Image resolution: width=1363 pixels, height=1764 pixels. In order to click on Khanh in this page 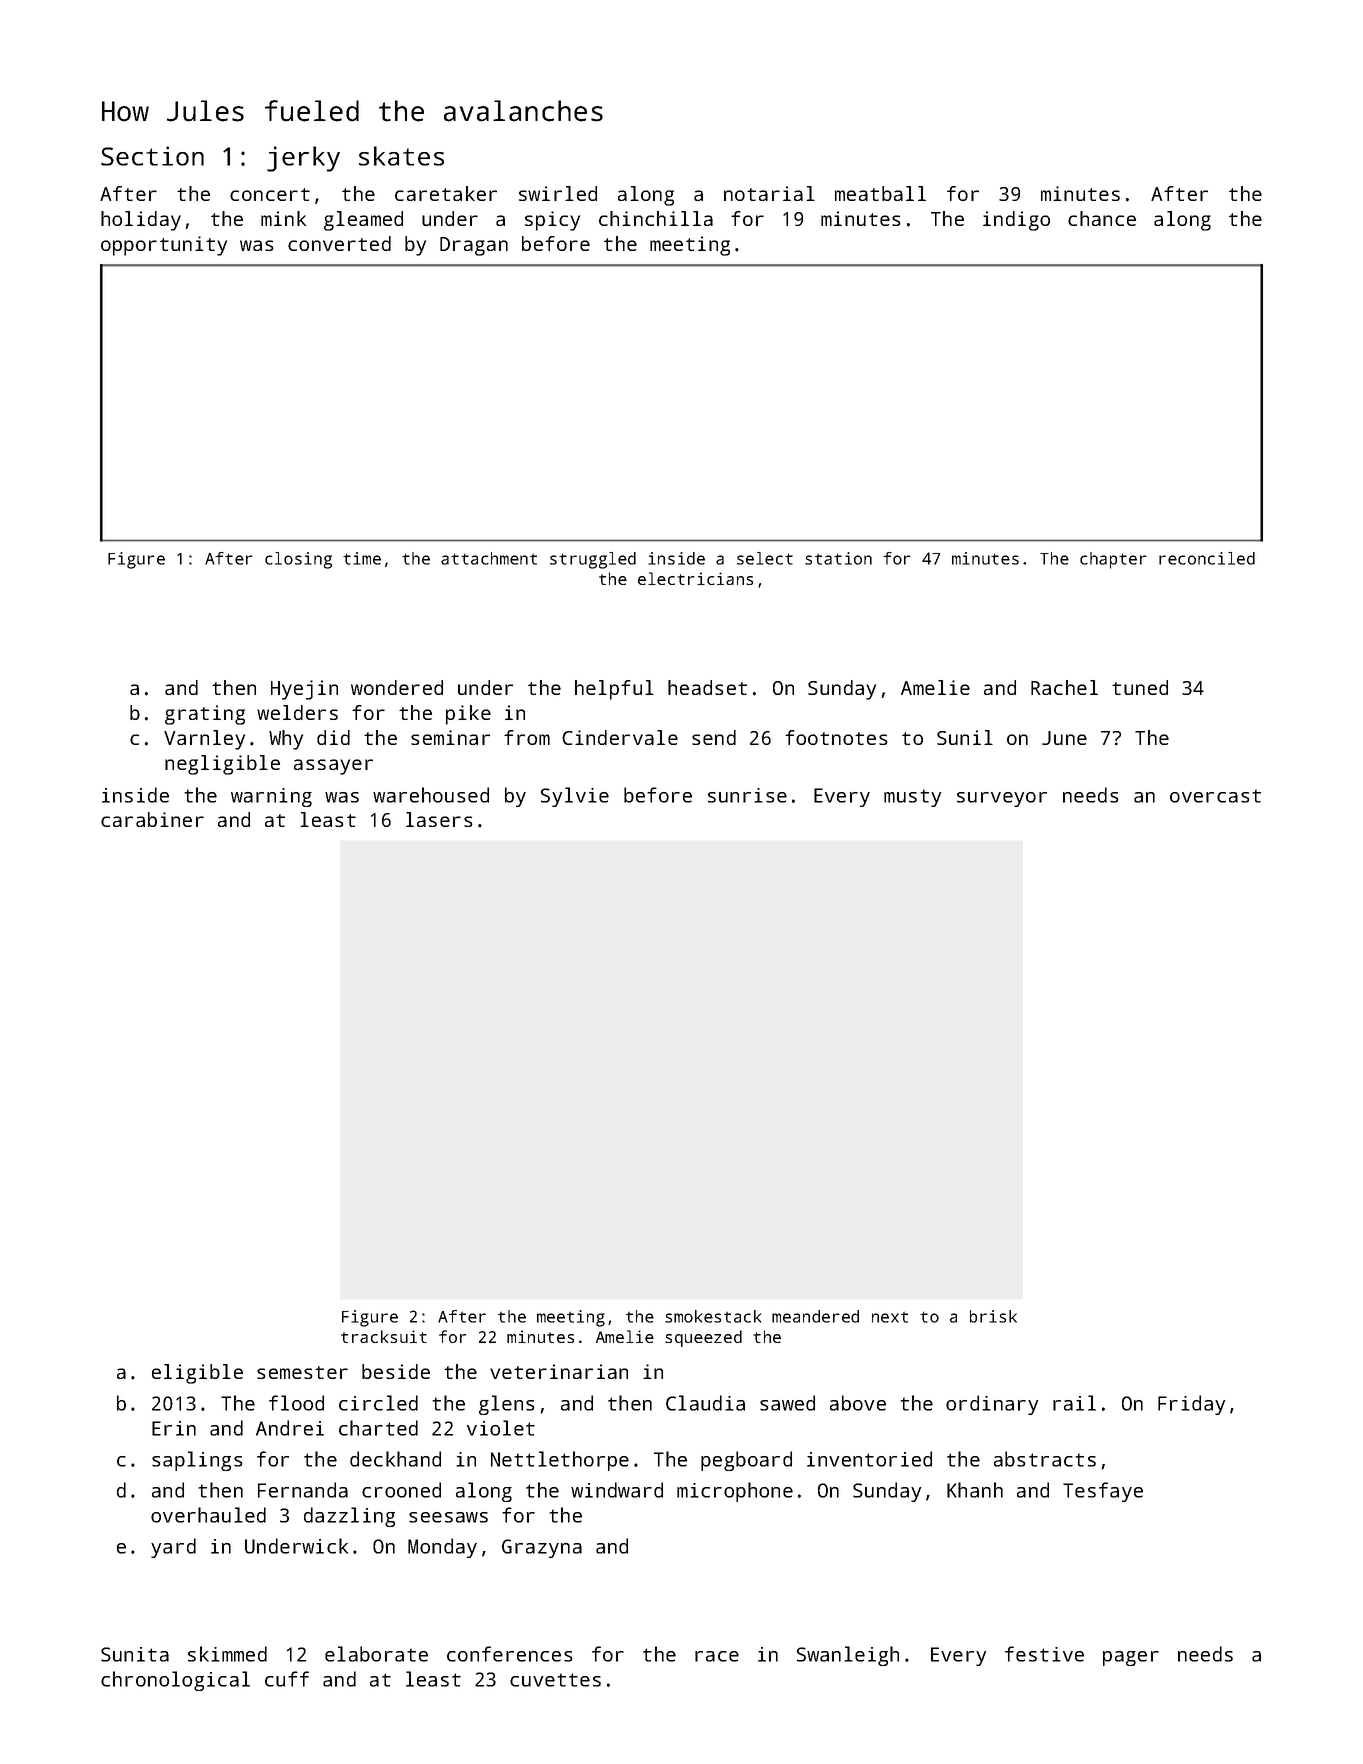, I will do `click(975, 1490)`.
